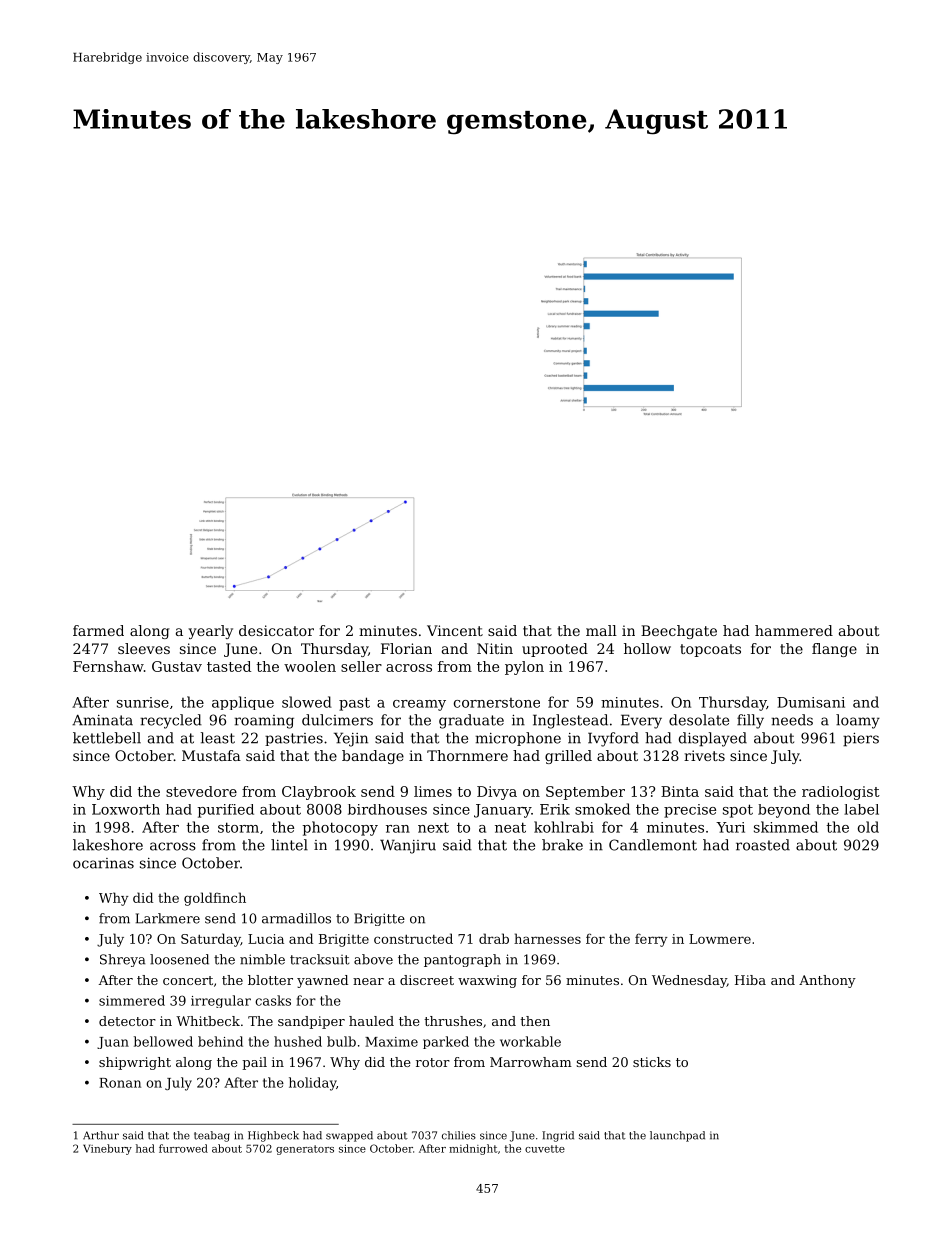 This screenshot has width=952, height=1233. What do you see at coordinates (103, 863) in the screenshot?
I see `ocarinas` at bounding box center [103, 863].
